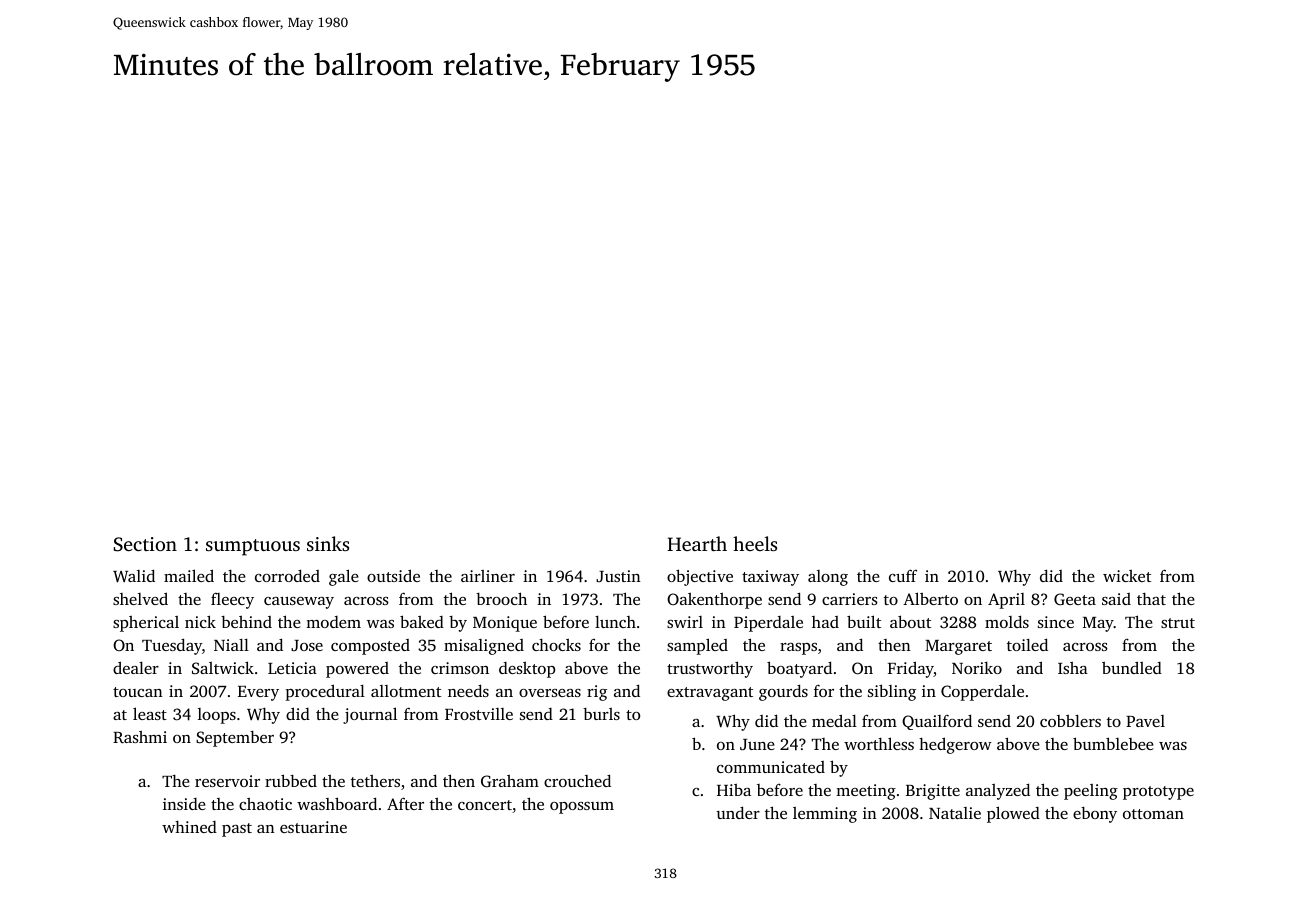  What do you see at coordinates (930, 598) in the image?
I see `Alberto` at bounding box center [930, 598].
